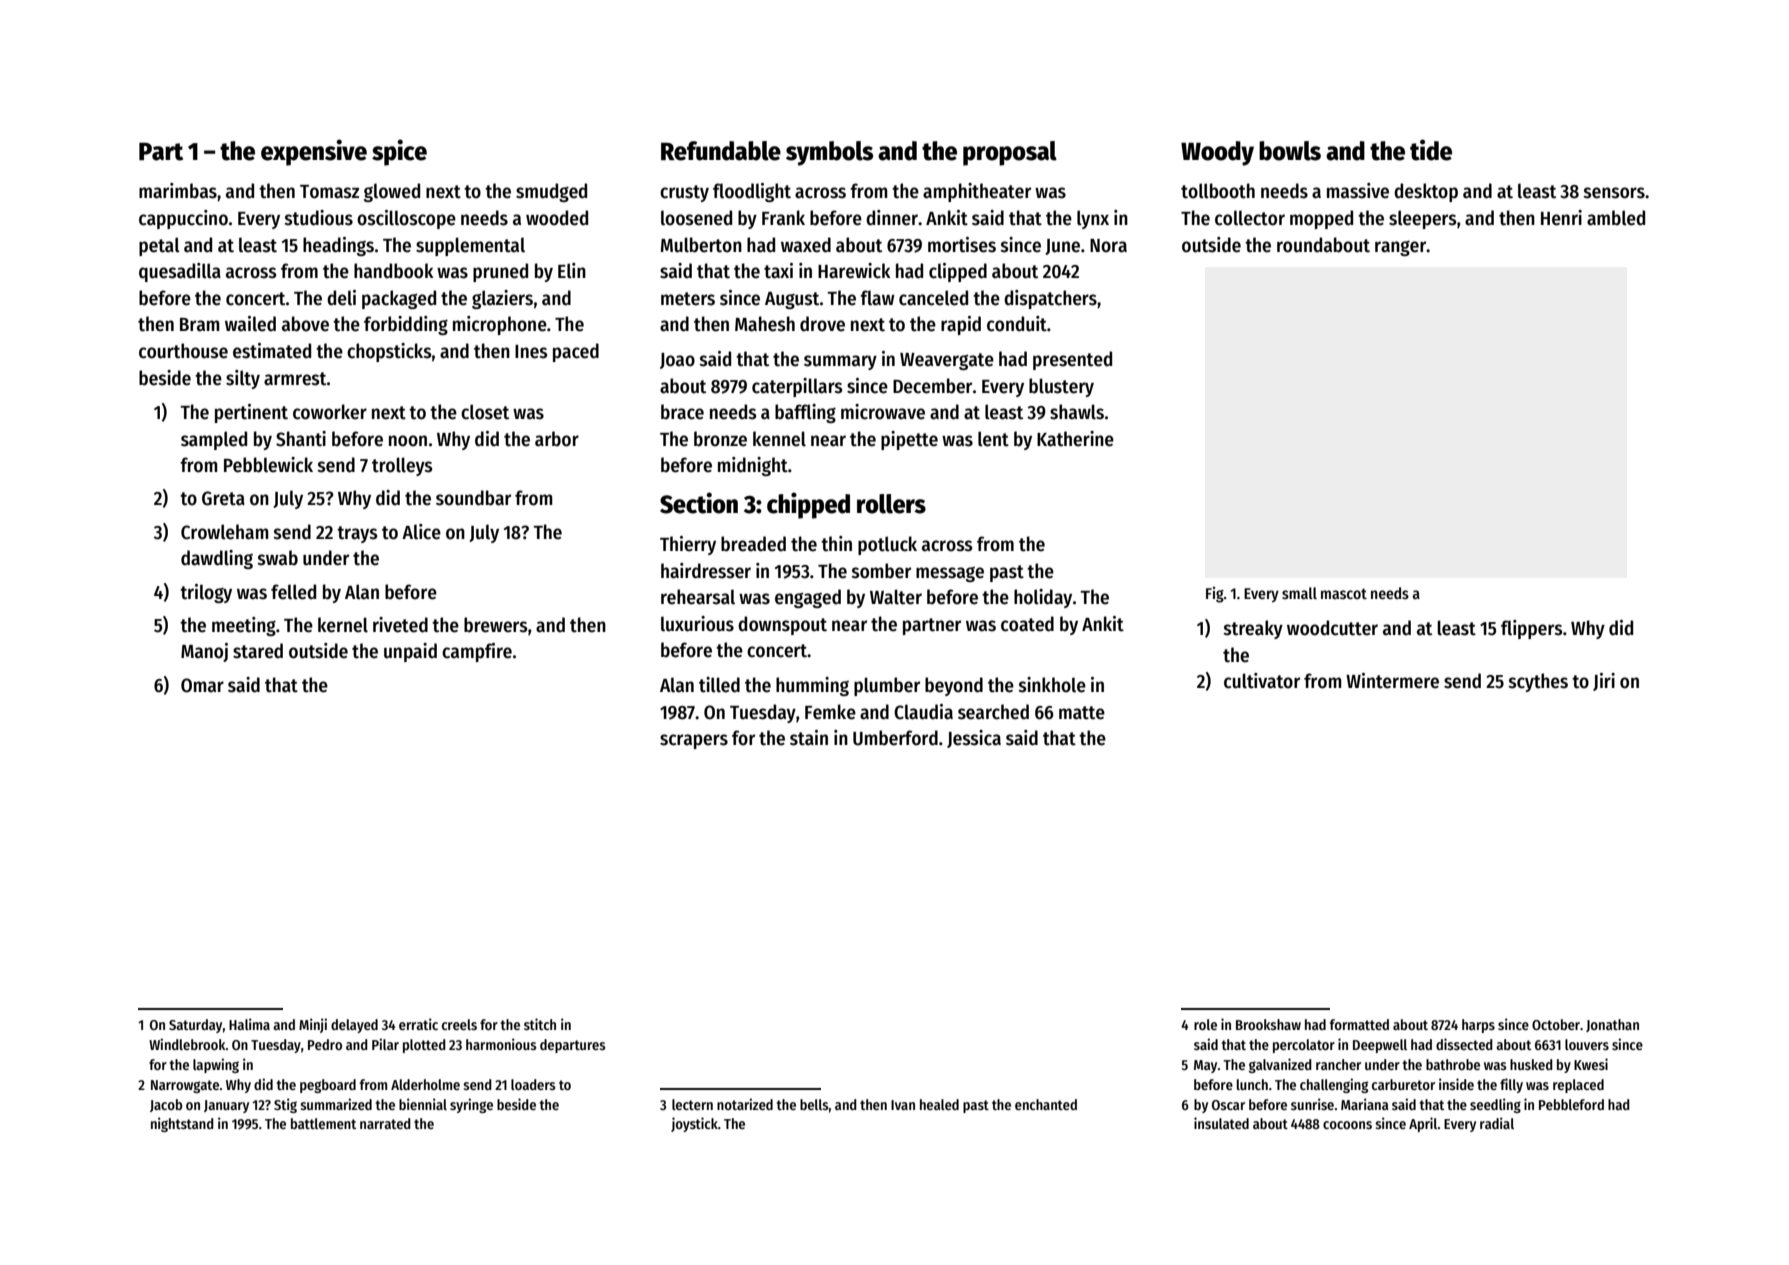 The width and height of the screenshot is (1789, 1265). What do you see at coordinates (540, 1024) in the screenshot?
I see `stitch` at bounding box center [540, 1024].
